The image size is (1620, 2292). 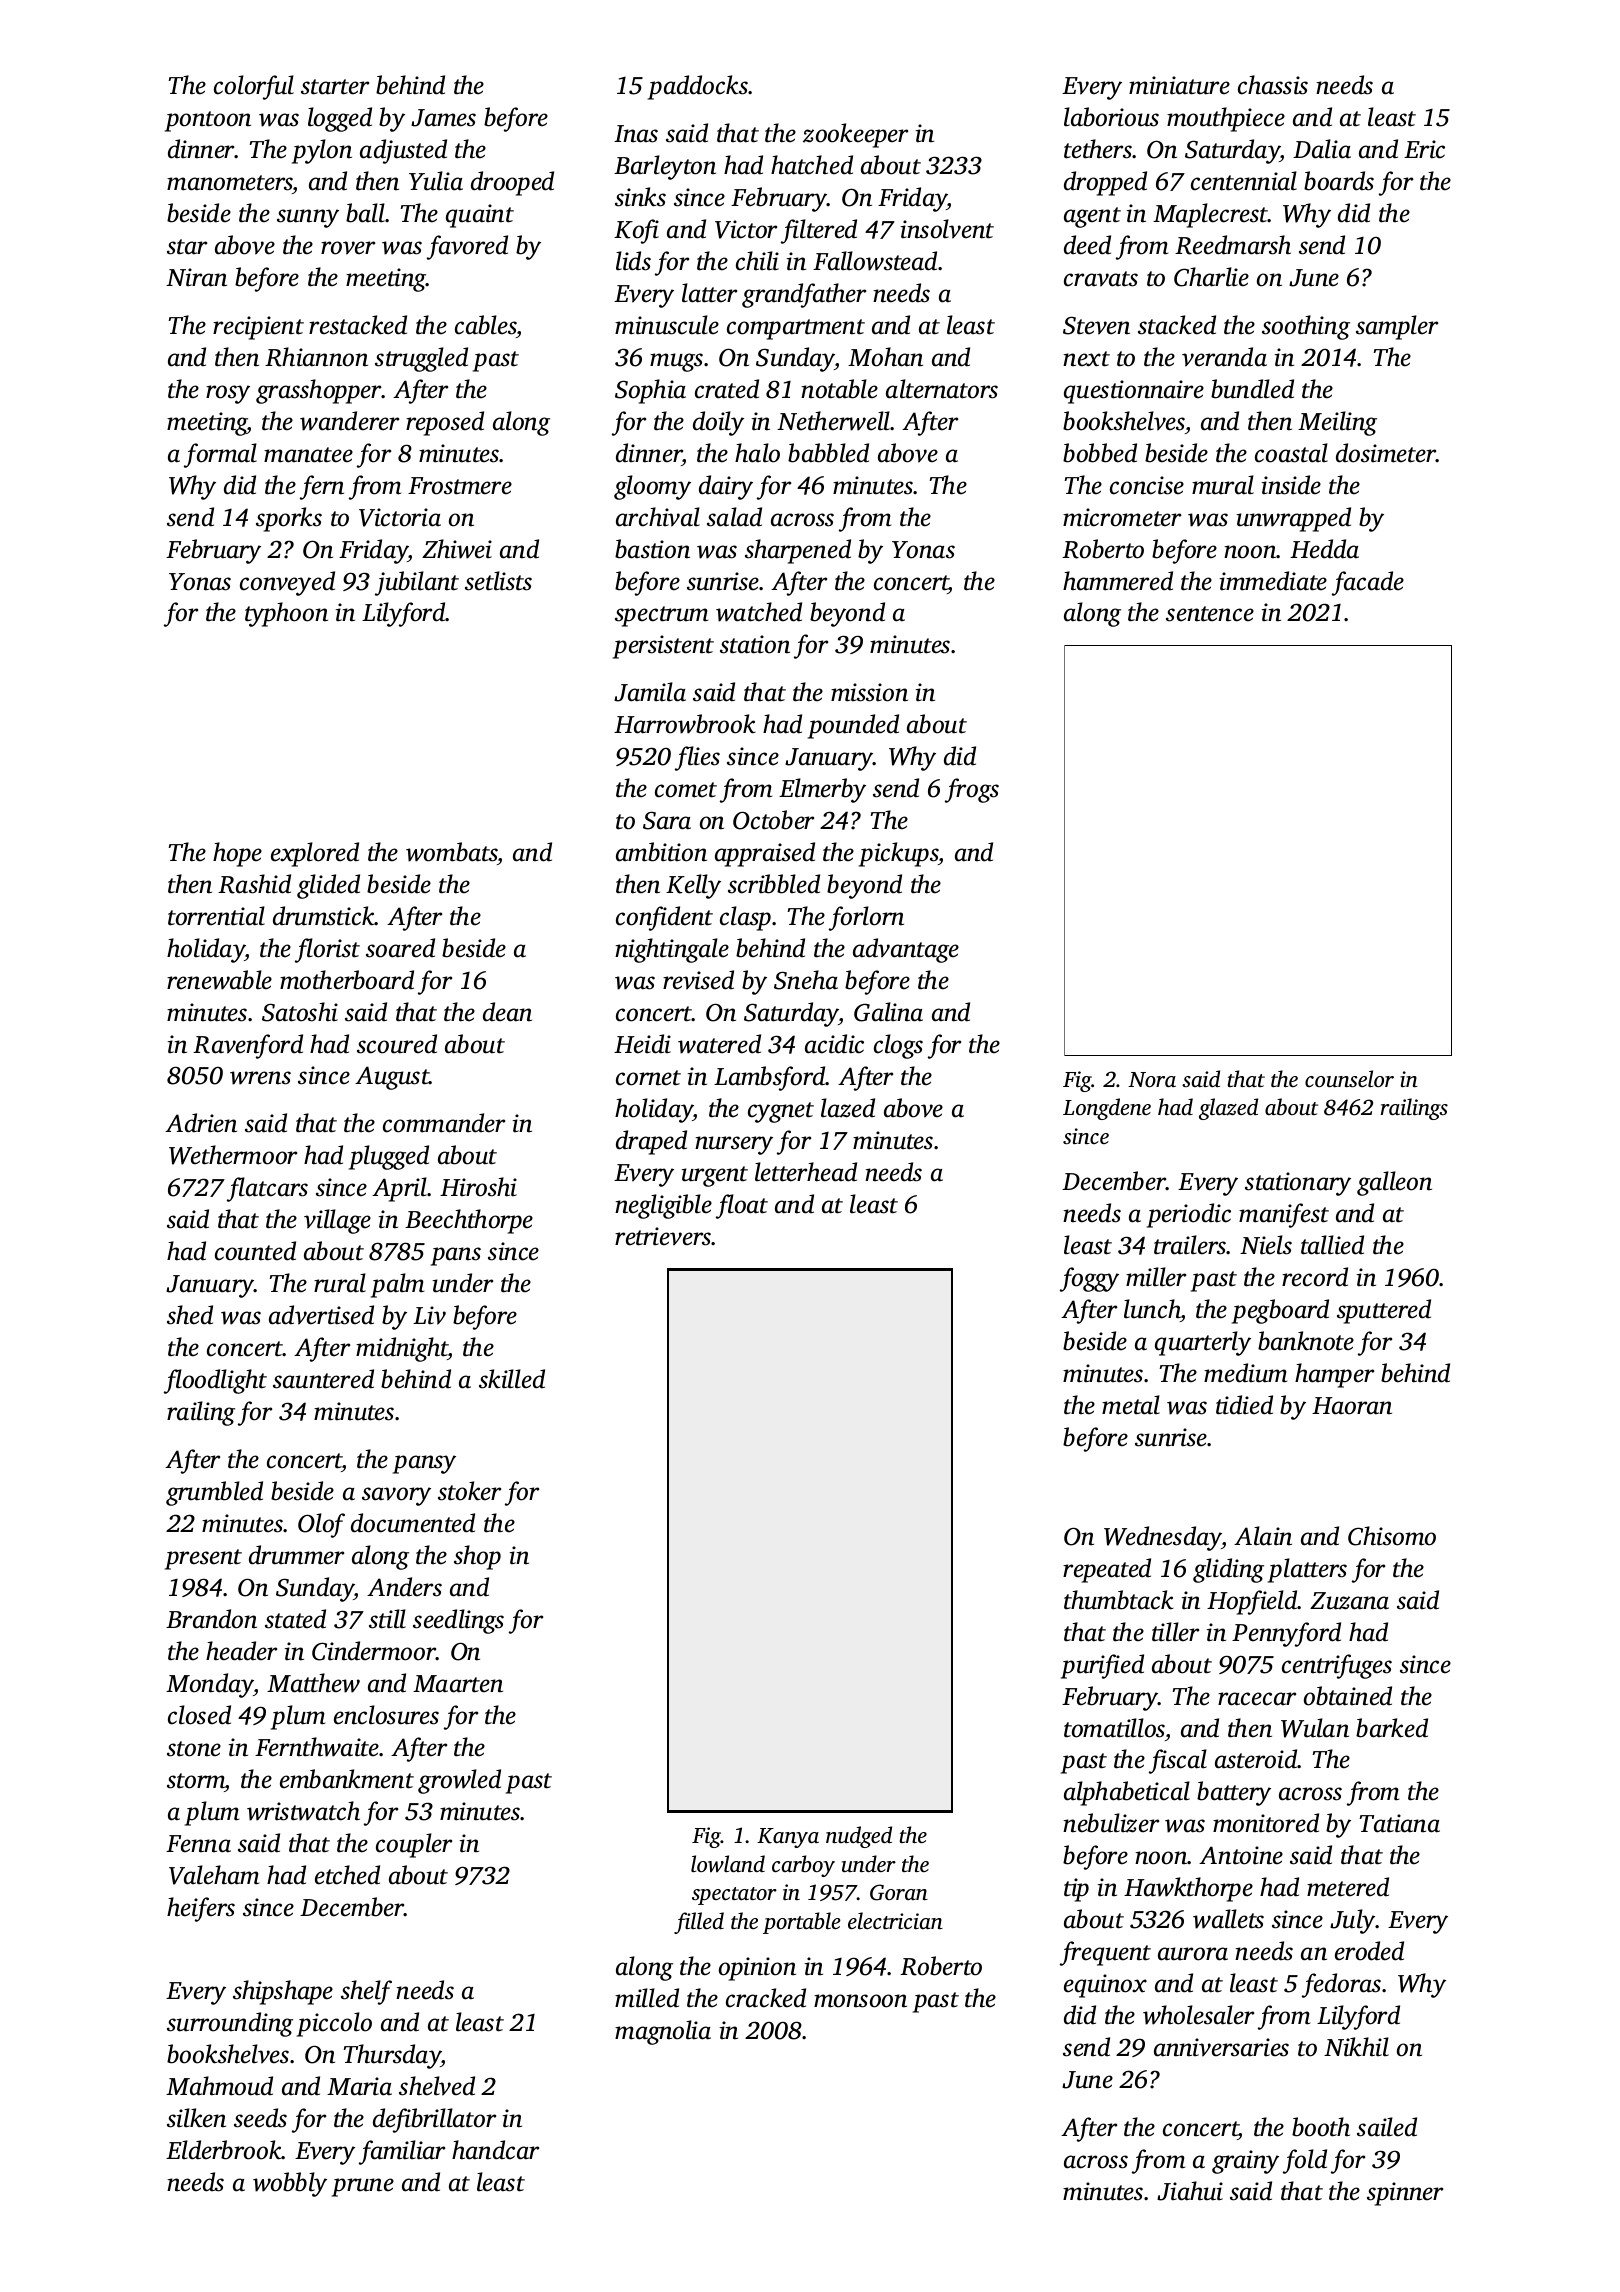 What do you see at coordinates (698, 87) in the screenshot?
I see `paddocks` at bounding box center [698, 87].
